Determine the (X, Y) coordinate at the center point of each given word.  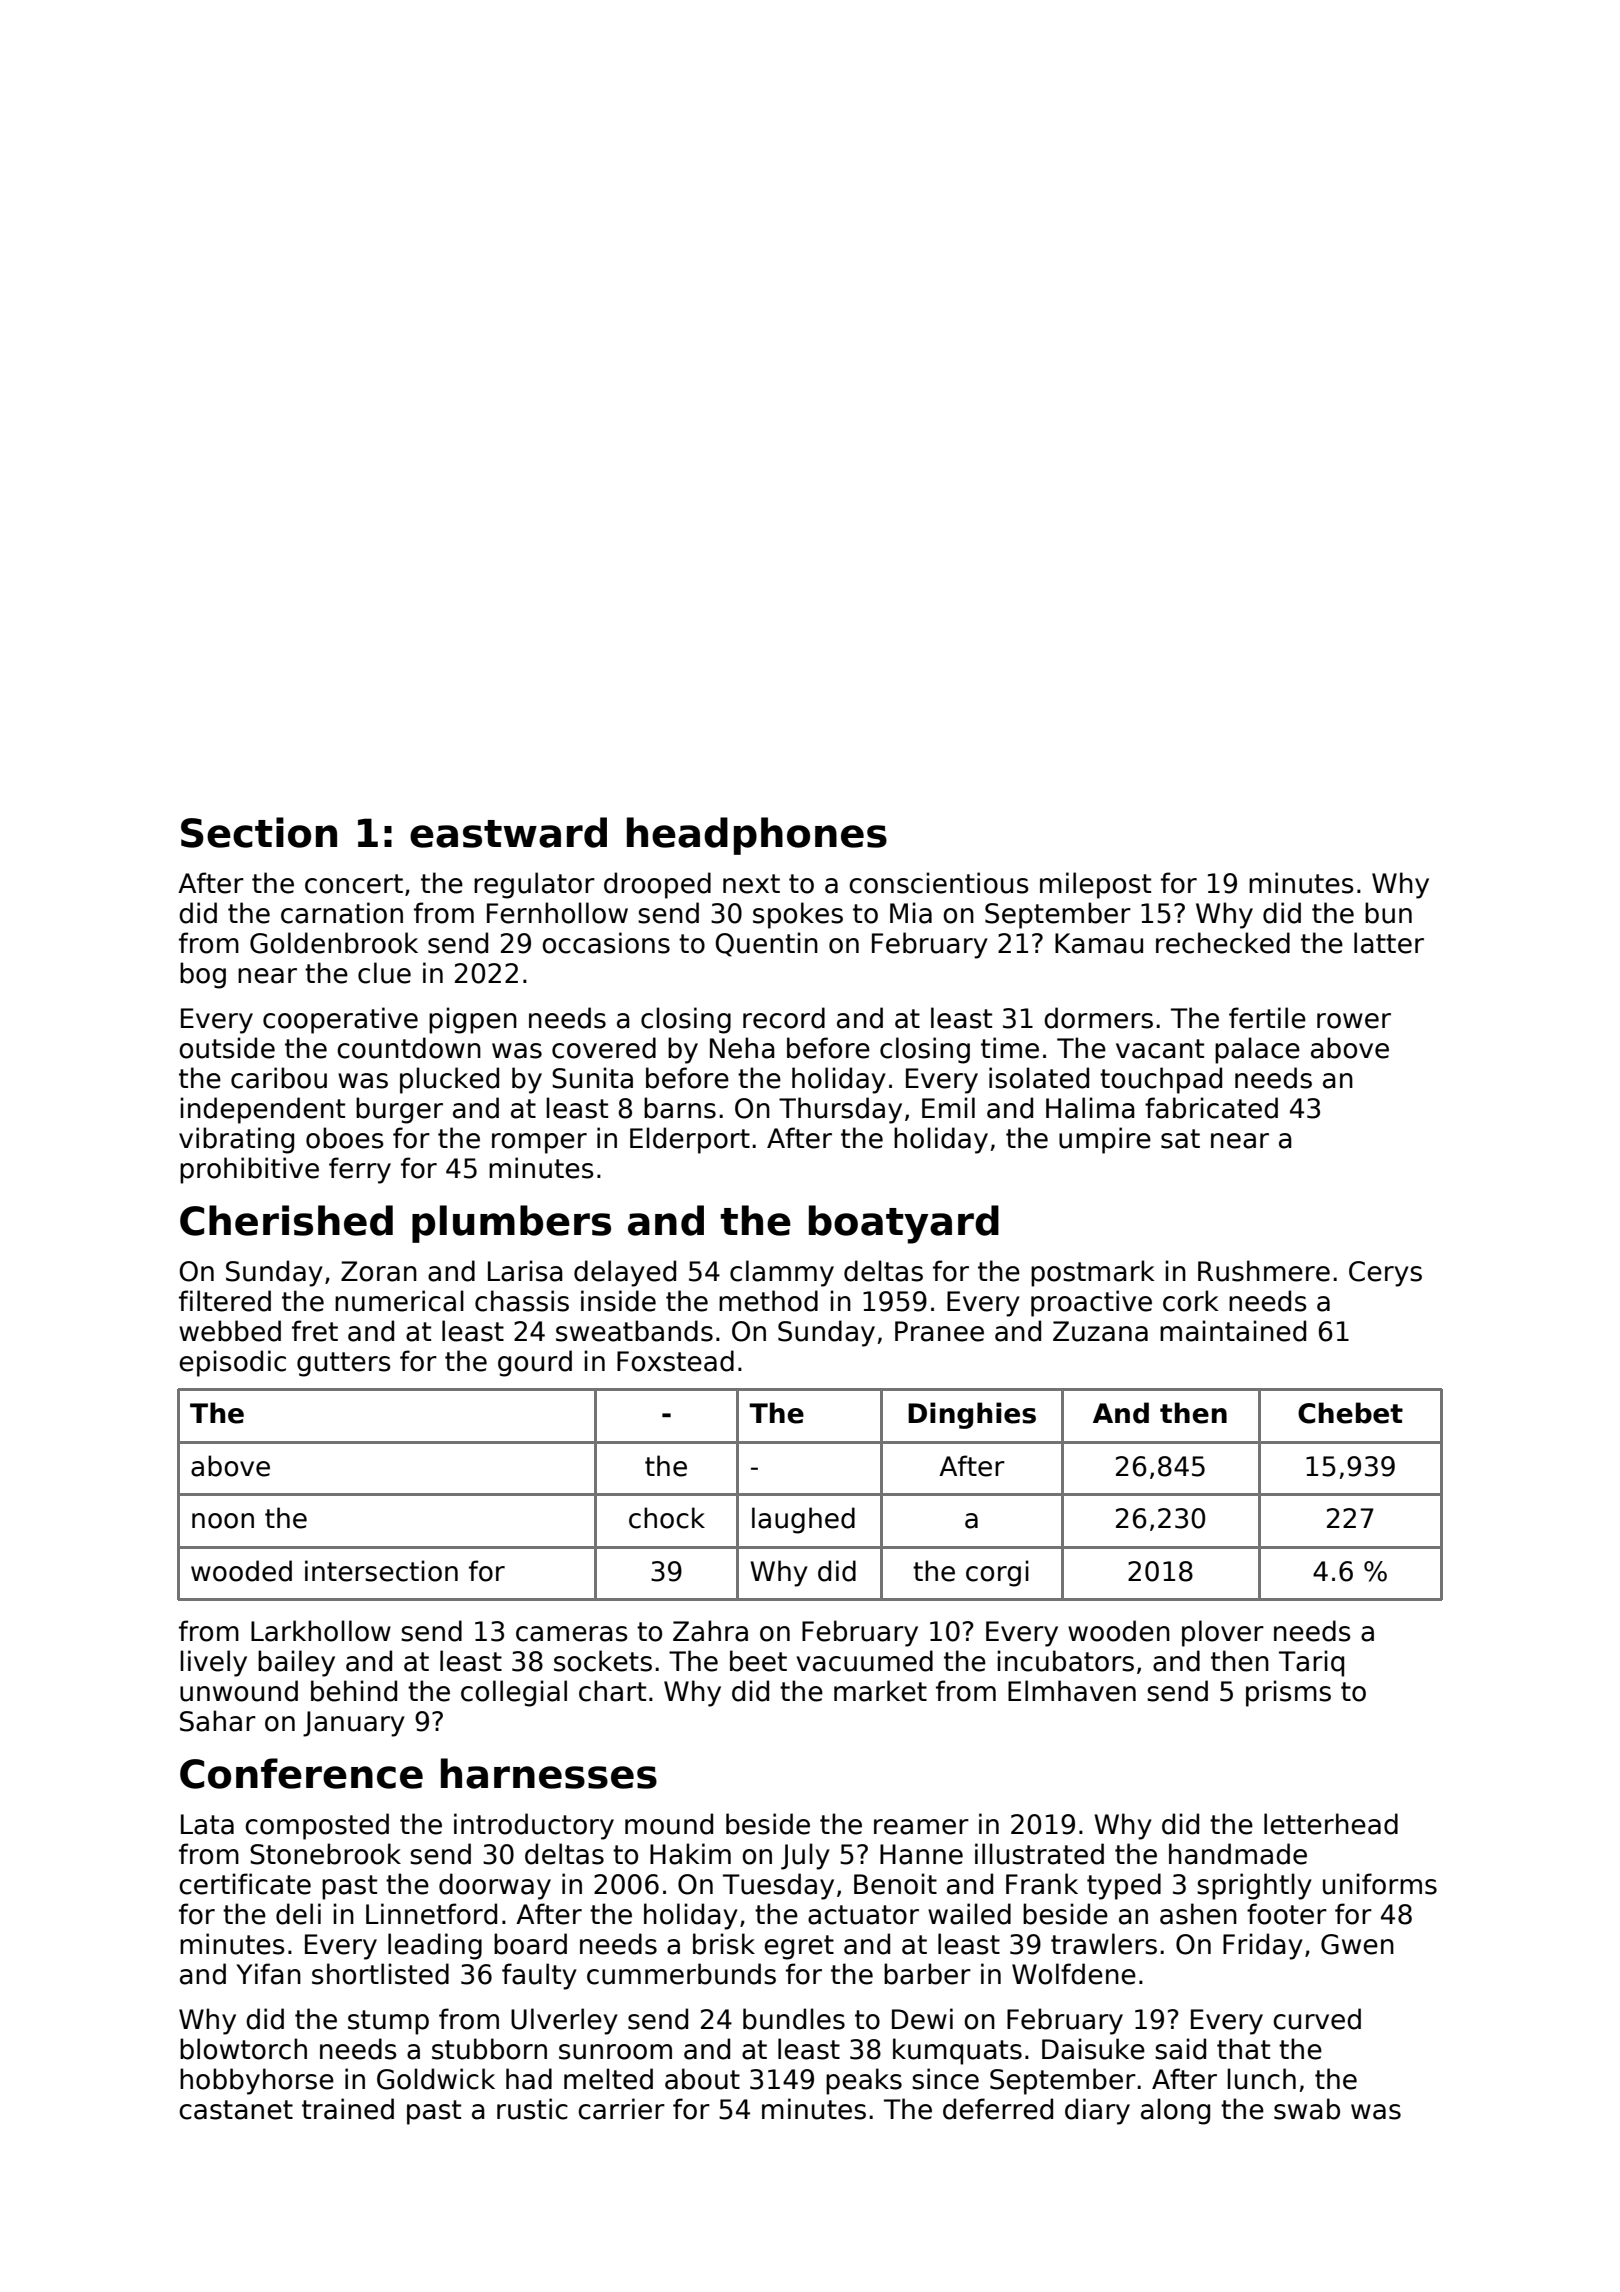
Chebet (1350, 1413)
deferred (998, 2109)
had (529, 2079)
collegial (514, 1693)
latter (1389, 943)
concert (354, 884)
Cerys (1385, 1274)
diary (1097, 2111)
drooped (657, 885)
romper (539, 1143)
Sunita (592, 1078)
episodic (232, 1363)
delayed (625, 1273)
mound (669, 1824)
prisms (1288, 1693)
